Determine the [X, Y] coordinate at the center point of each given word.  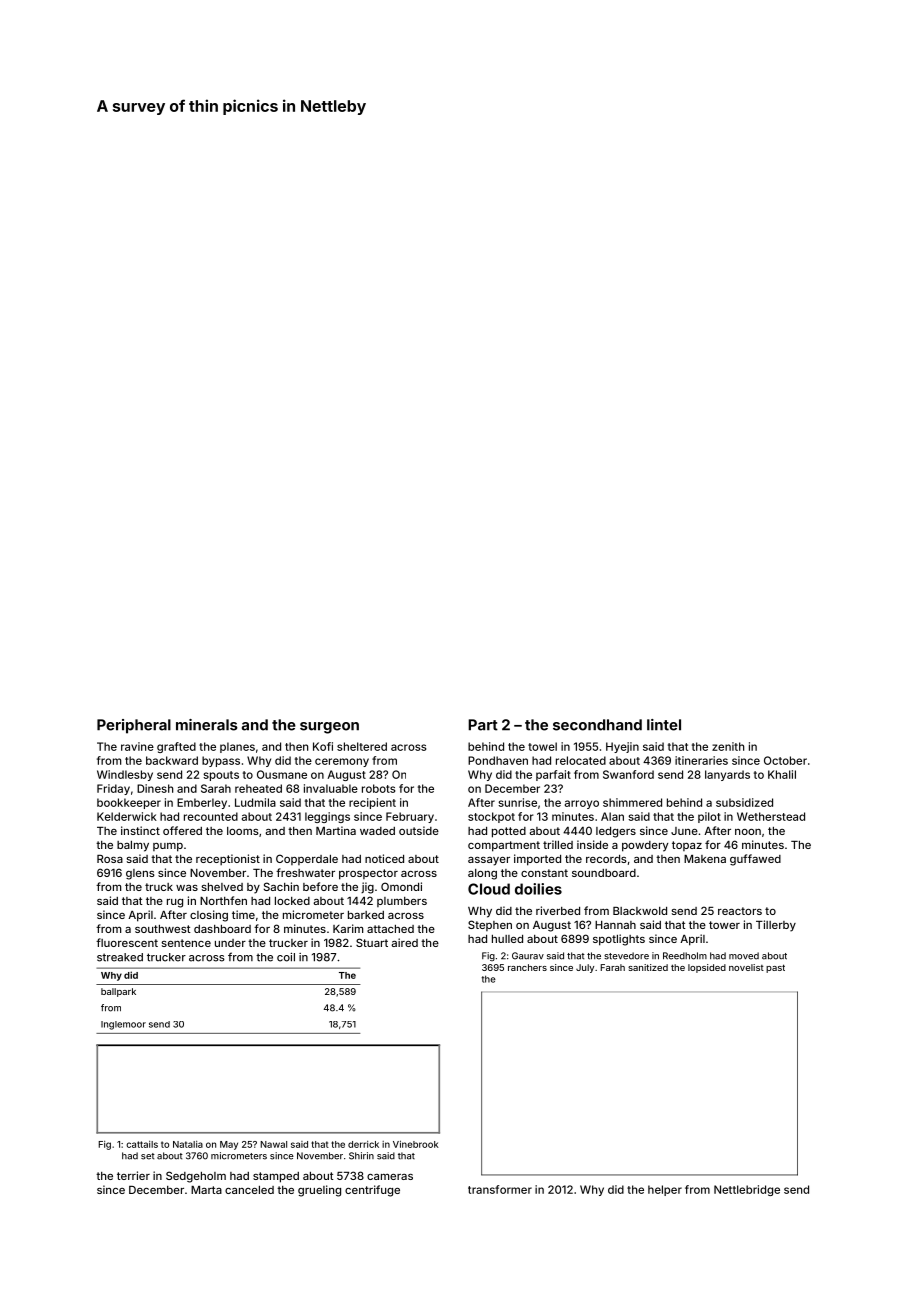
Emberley [202, 803]
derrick [363, 1144]
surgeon [329, 728]
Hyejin [622, 747]
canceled [249, 1190]
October [785, 760]
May [229, 1145]
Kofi [323, 746]
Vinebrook [416, 1144]
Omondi [401, 886]
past [775, 968]
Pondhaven [498, 760]
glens [140, 874]
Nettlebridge [747, 1190]
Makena [705, 859]
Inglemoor [123, 1025]
